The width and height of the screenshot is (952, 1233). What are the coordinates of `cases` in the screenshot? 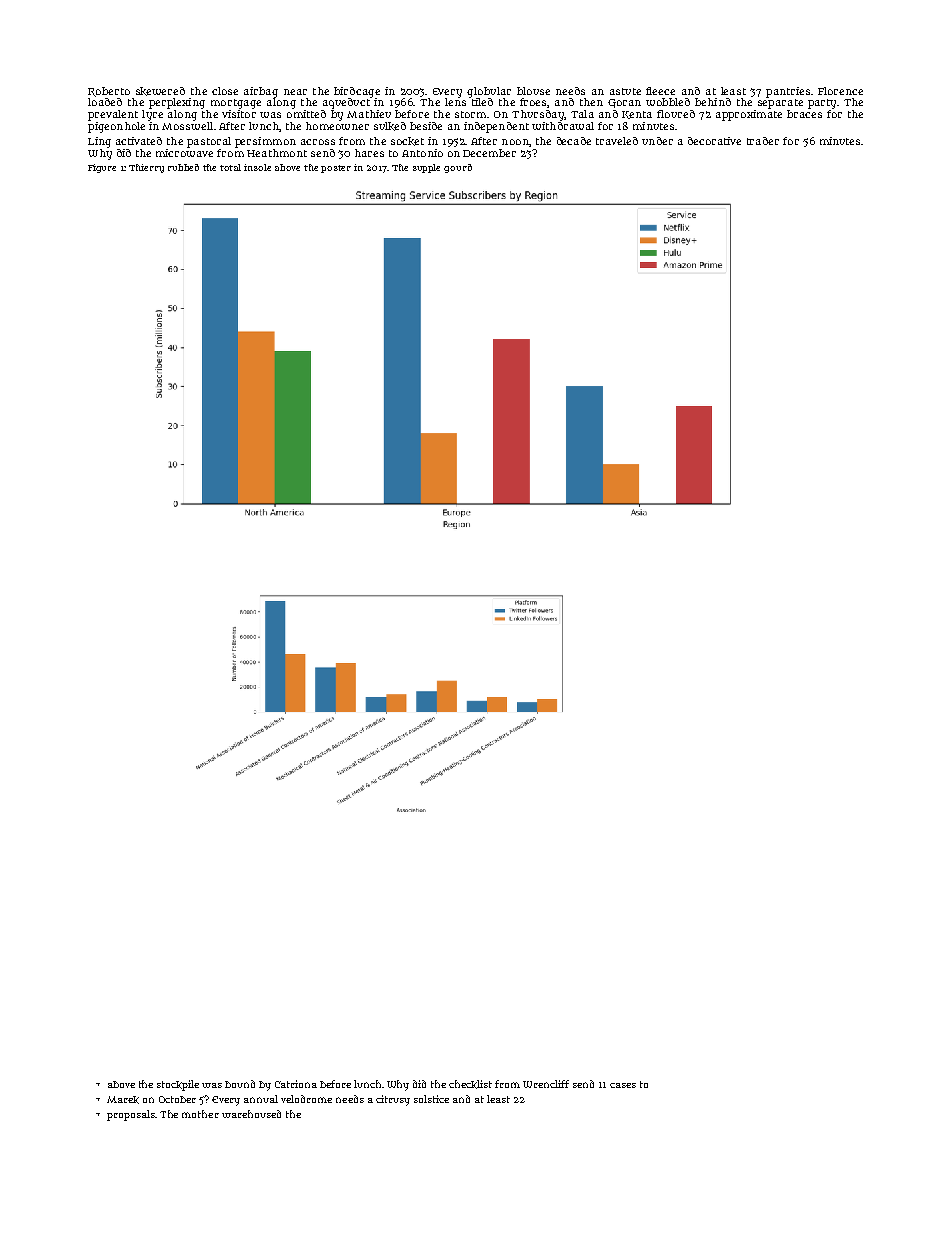 It's located at (623, 1085).
